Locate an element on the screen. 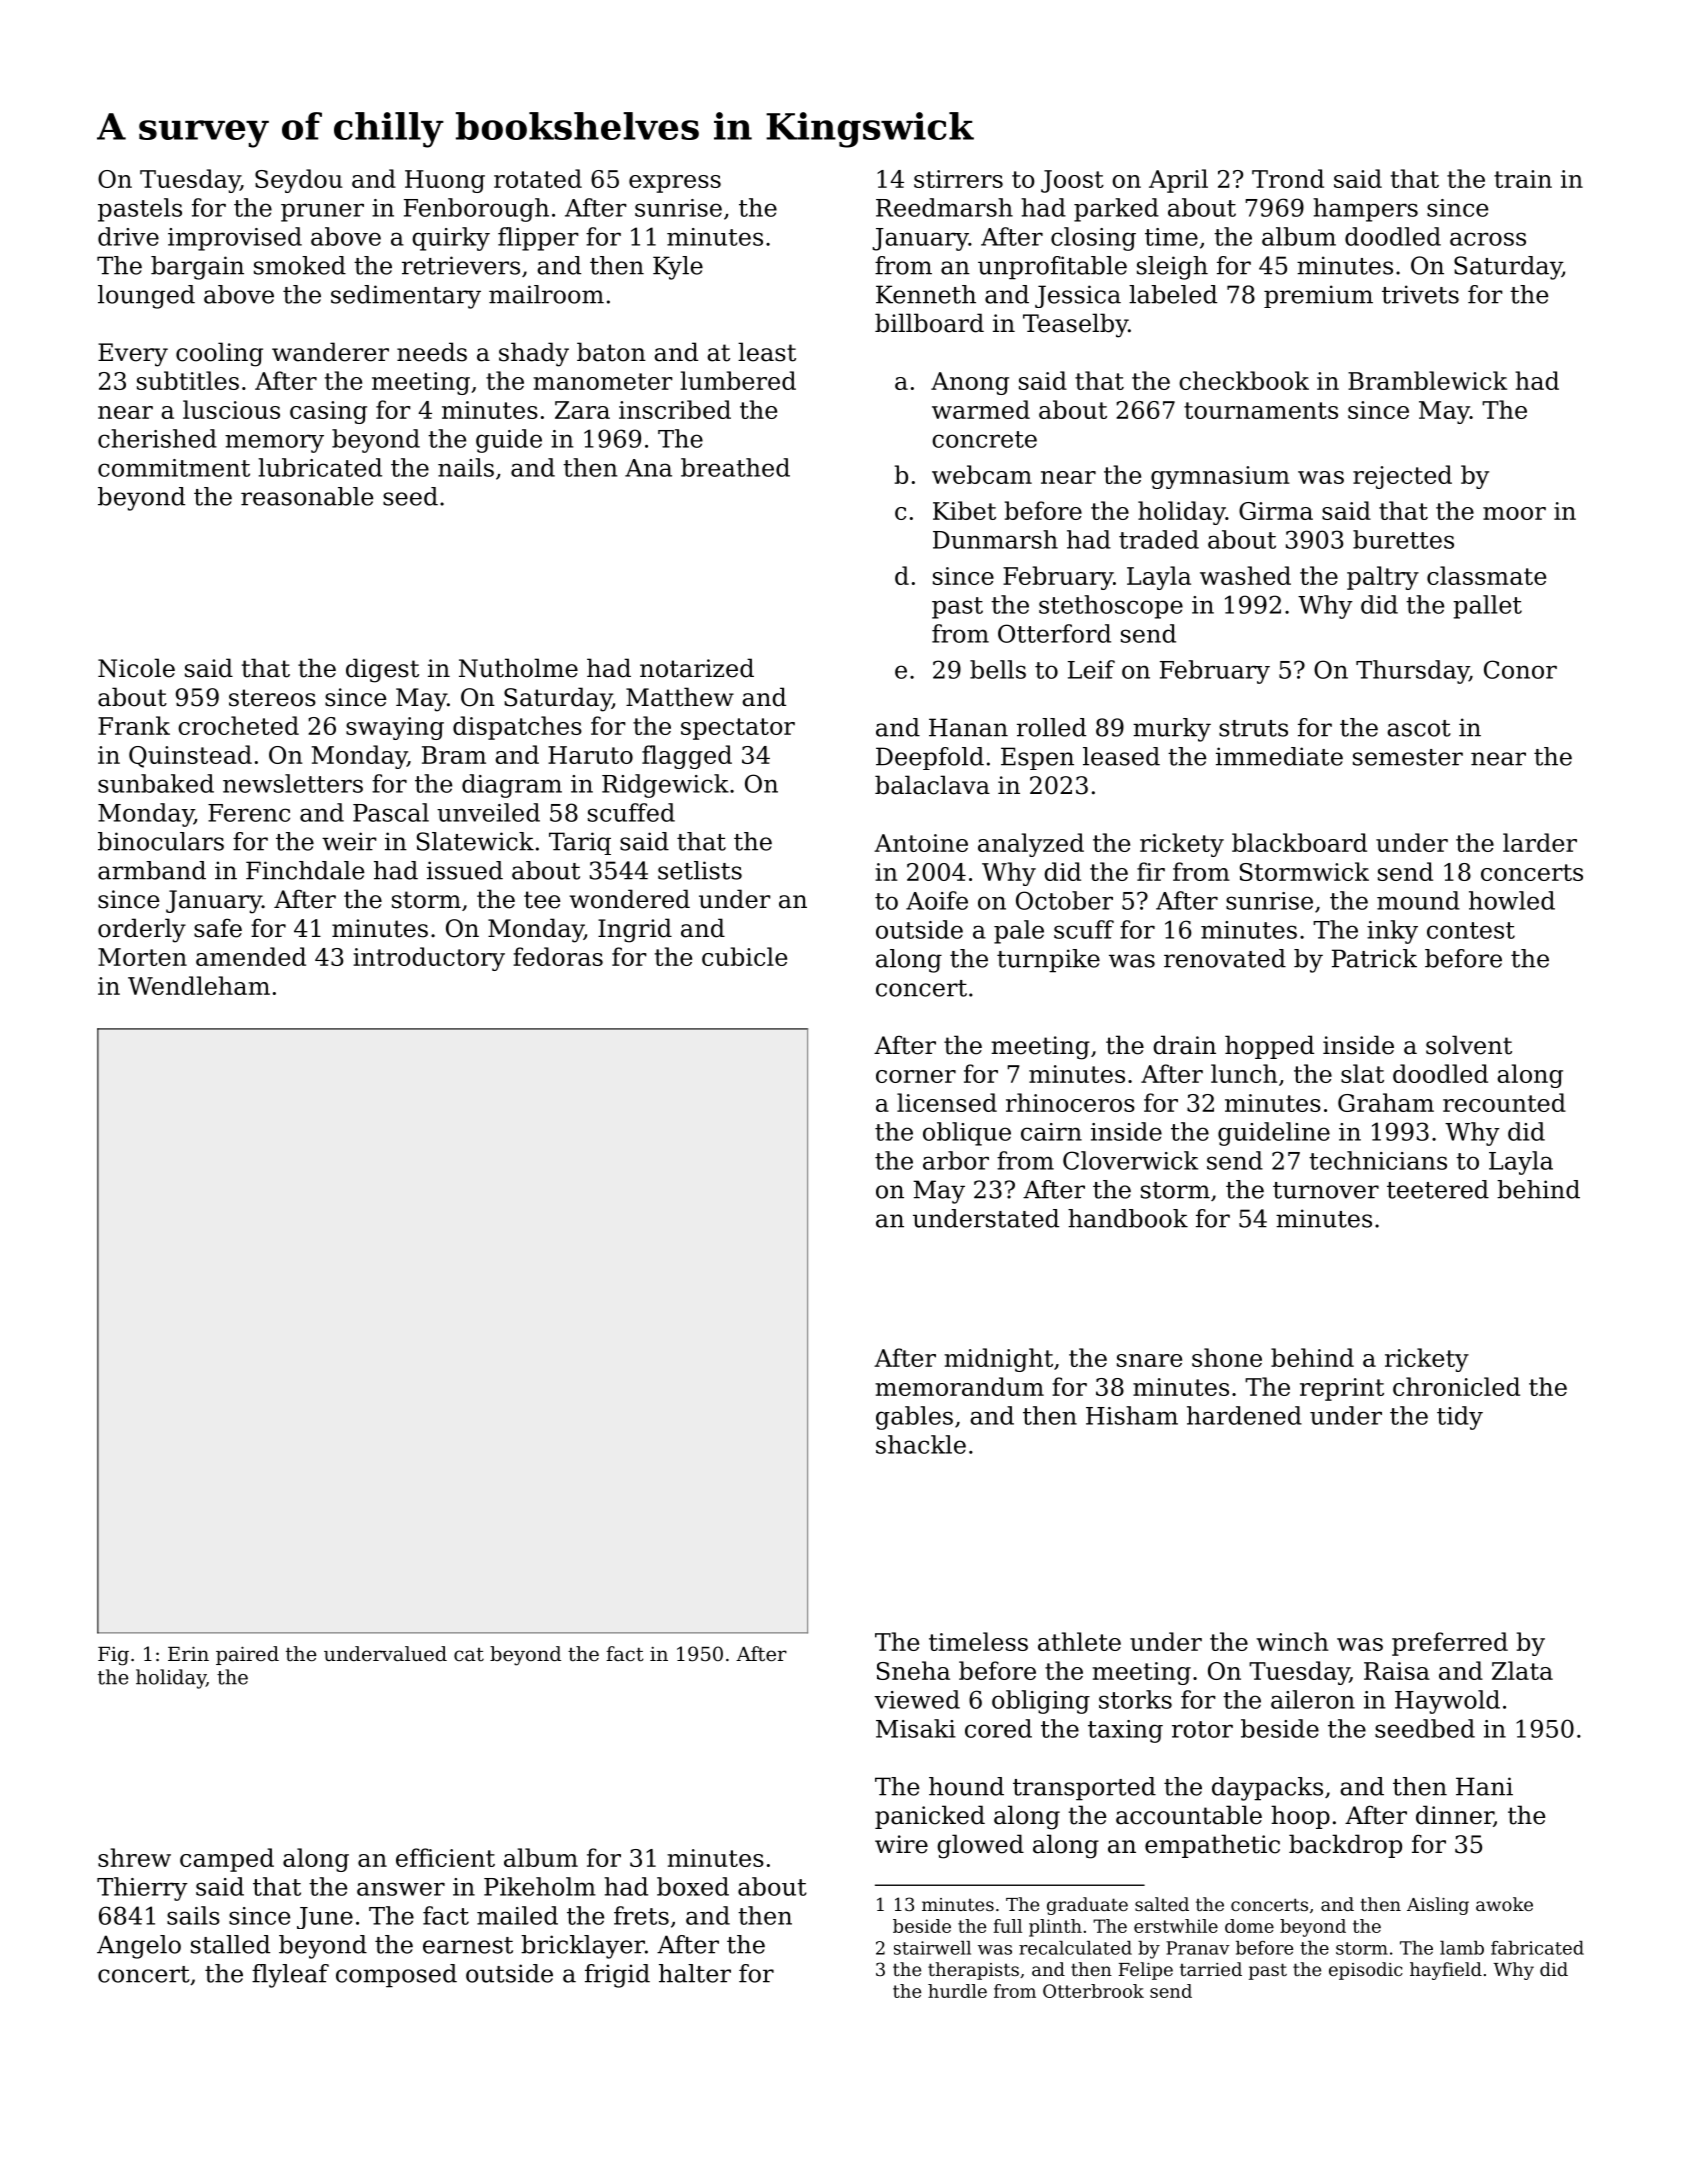  winch is located at coordinates (1292, 1641).
